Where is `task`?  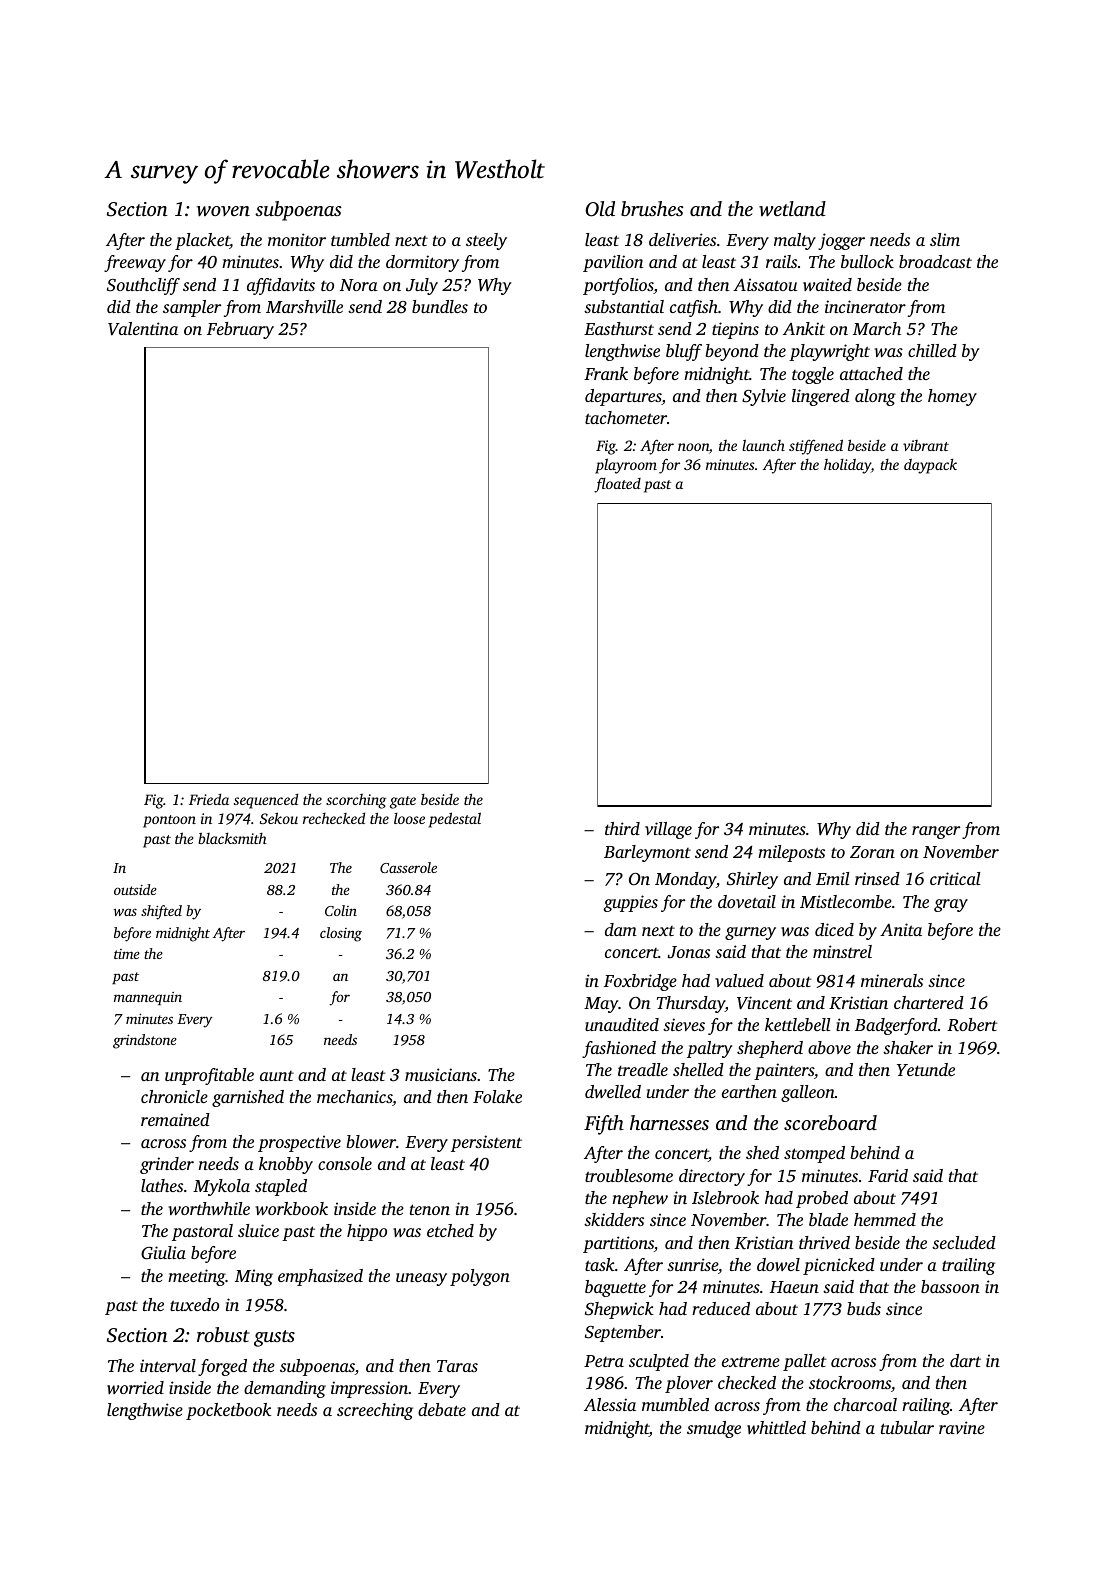 task is located at coordinates (600, 1264).
